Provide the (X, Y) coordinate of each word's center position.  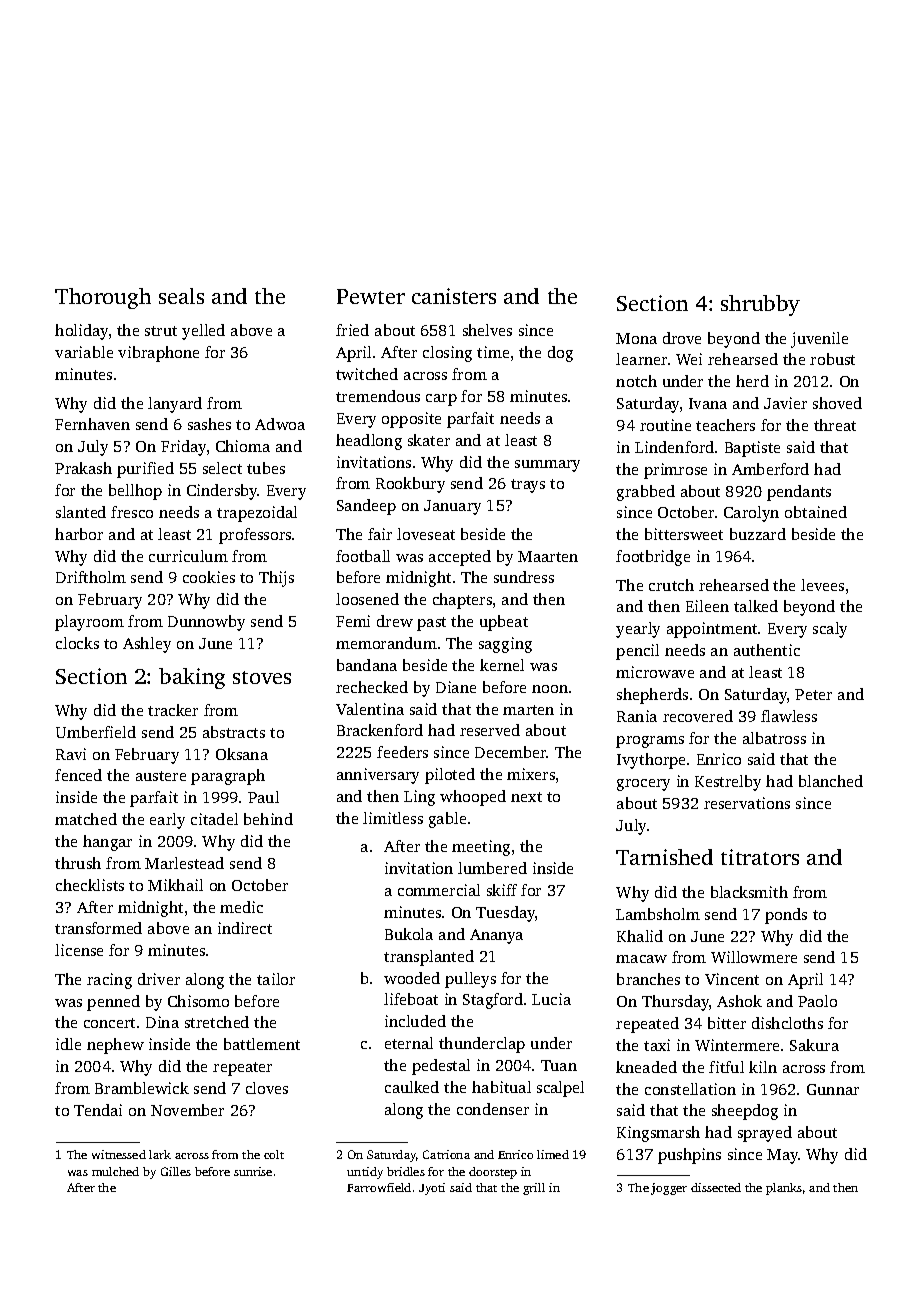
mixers (531, 774)
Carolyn (751, 514)
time (493, 352)
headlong (369, 442)
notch (636, 381)
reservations (747, 803)
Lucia (551, 999)
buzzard (758, 534)
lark (160, 1154)
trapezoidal (257, 514)
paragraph (228, 777)
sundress (524, 577)
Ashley (147, 645)
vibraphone (158, 354)
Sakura (814, 1045)
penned (113, 1003)
